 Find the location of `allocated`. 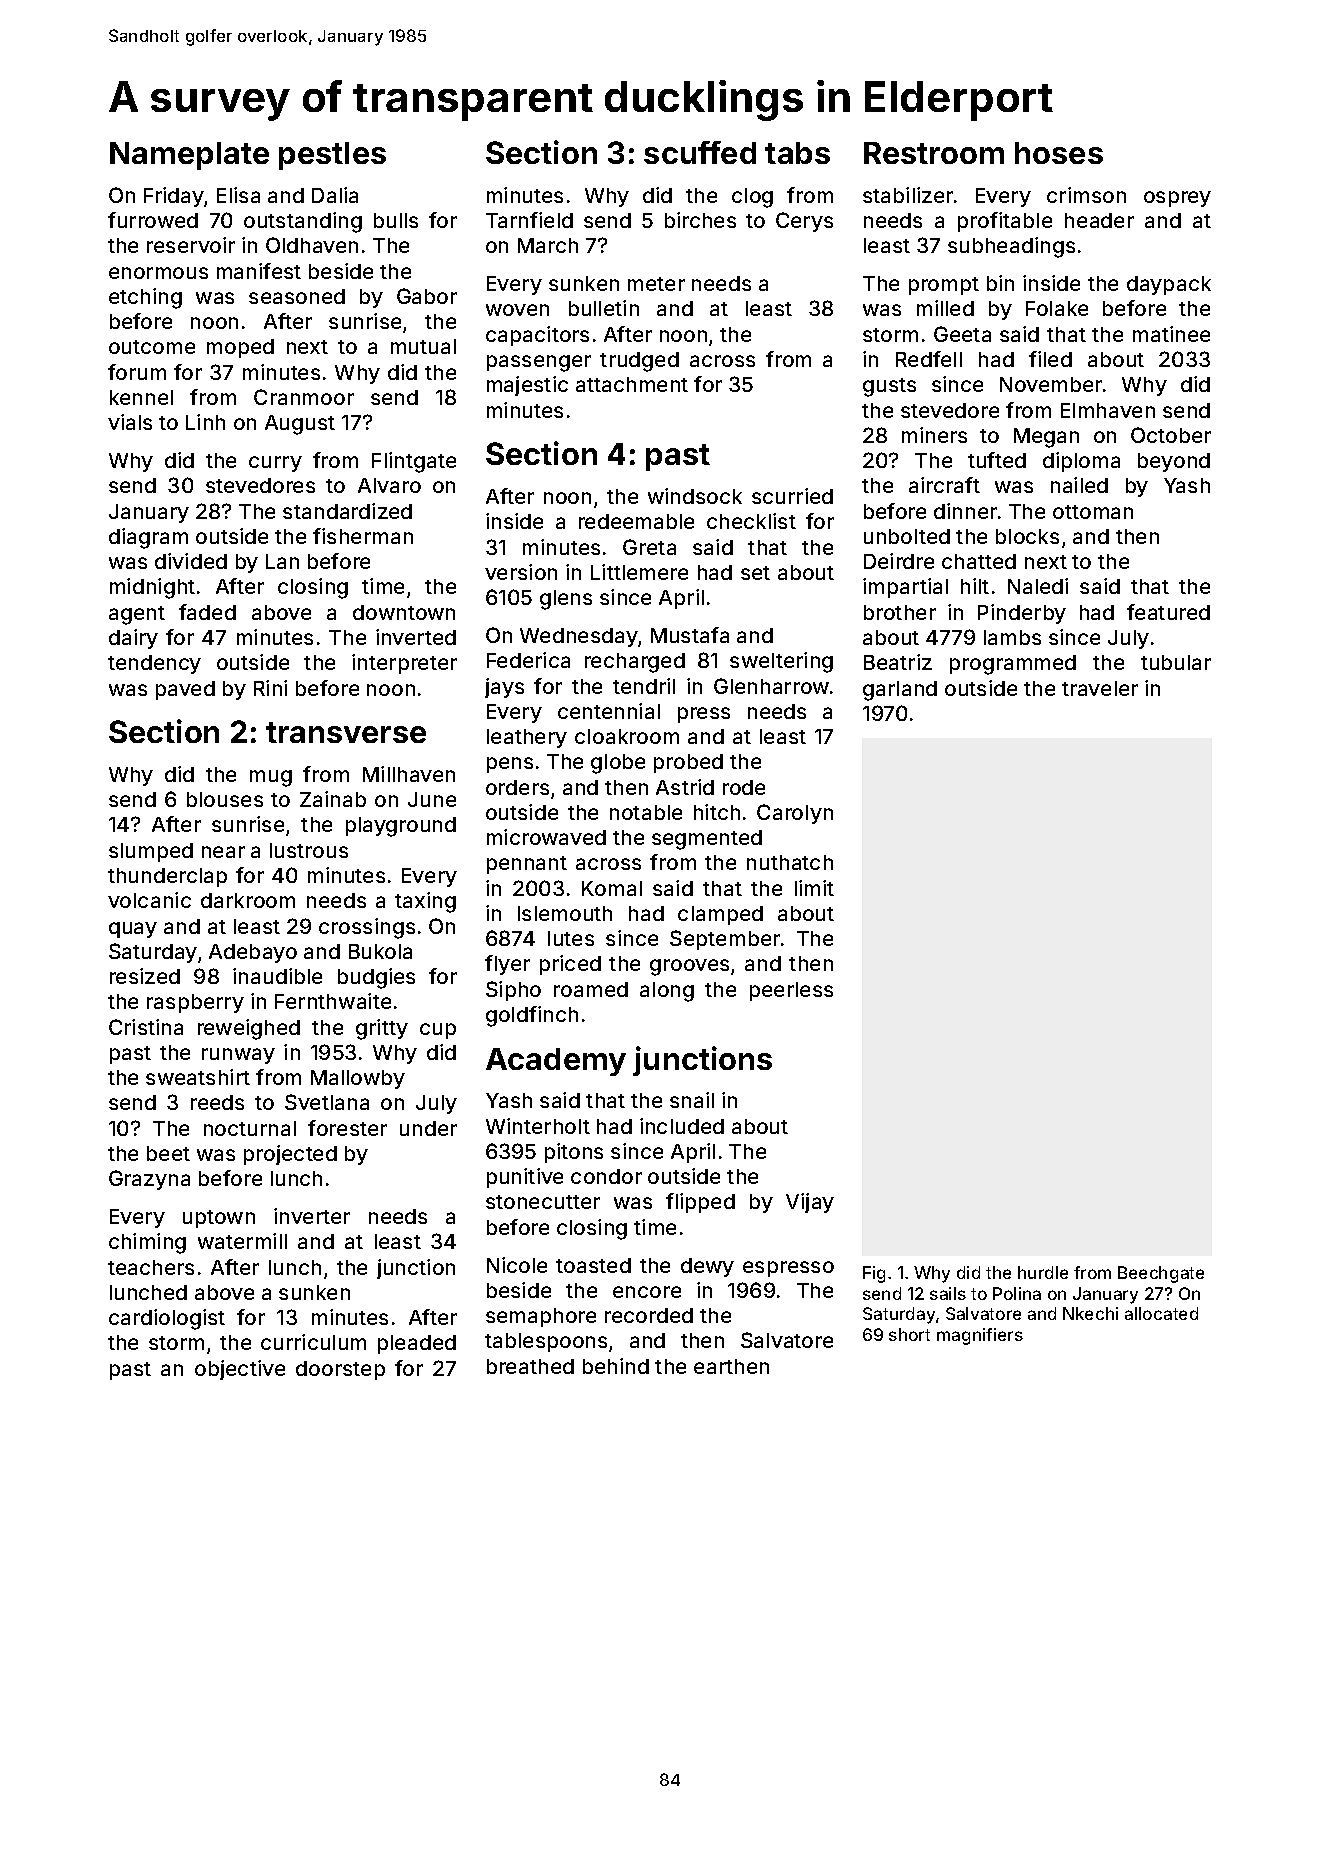

allocated is located at coordinates (1161, 1313).
